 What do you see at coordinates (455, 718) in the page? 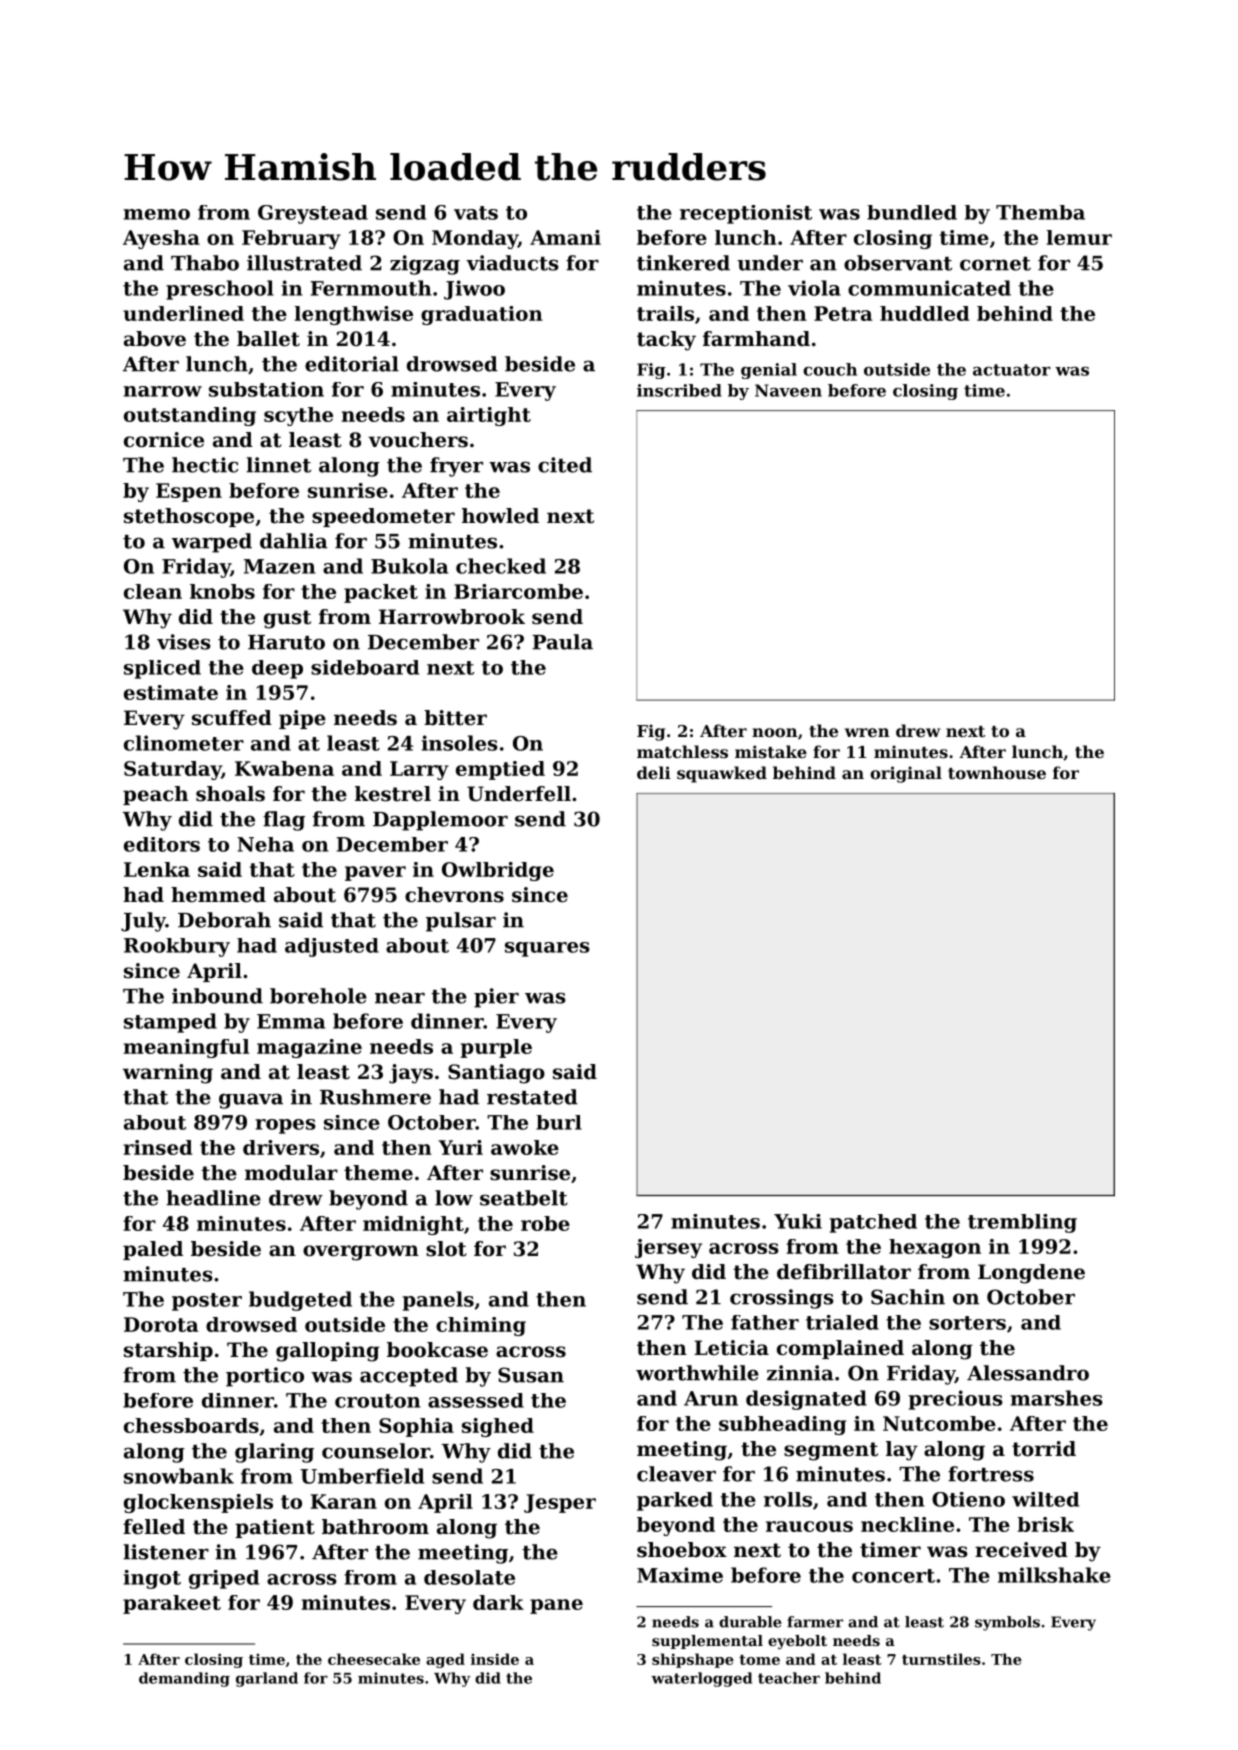
I see `bitter` at bounding box center [455, 718].
